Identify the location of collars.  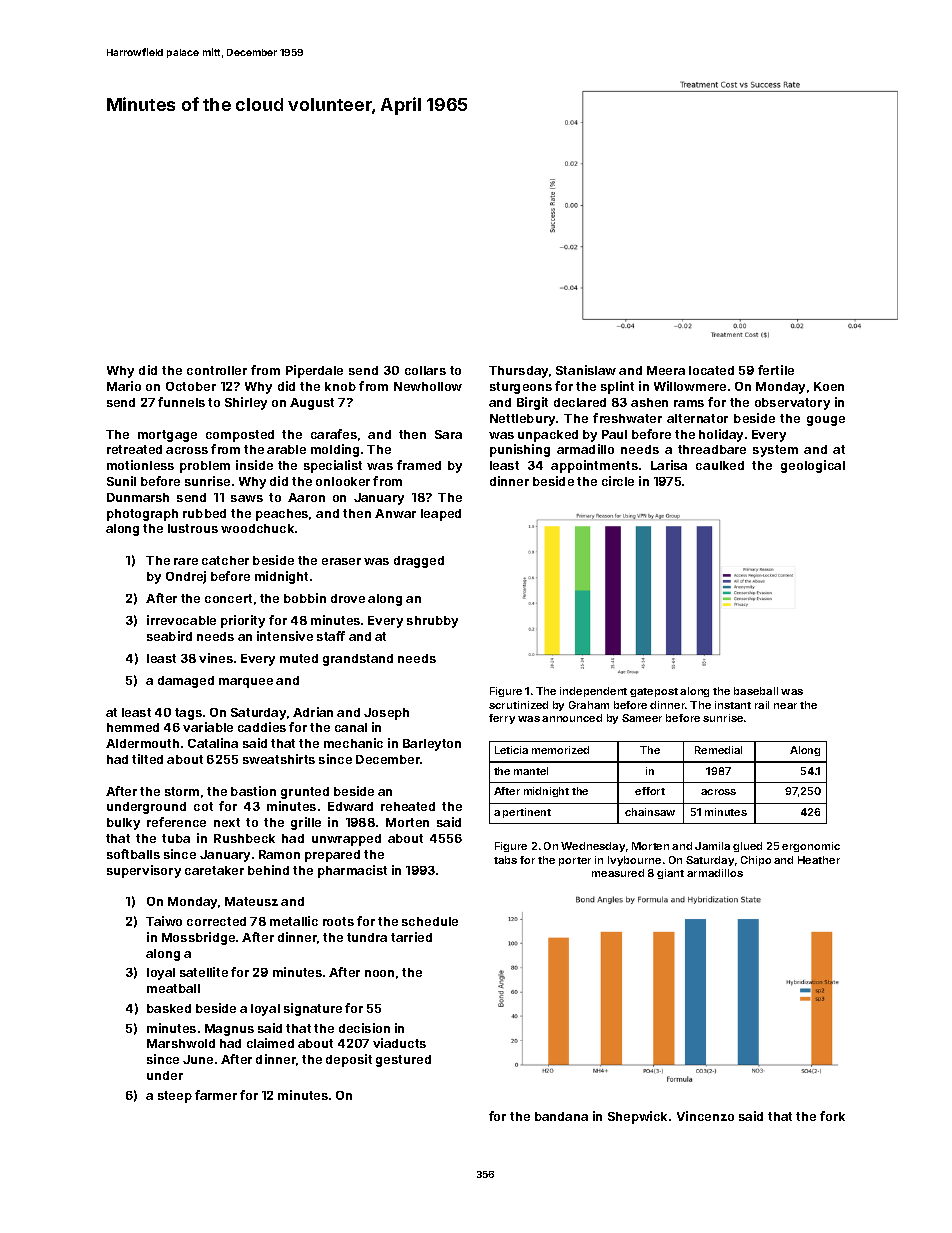
(425, 370).
